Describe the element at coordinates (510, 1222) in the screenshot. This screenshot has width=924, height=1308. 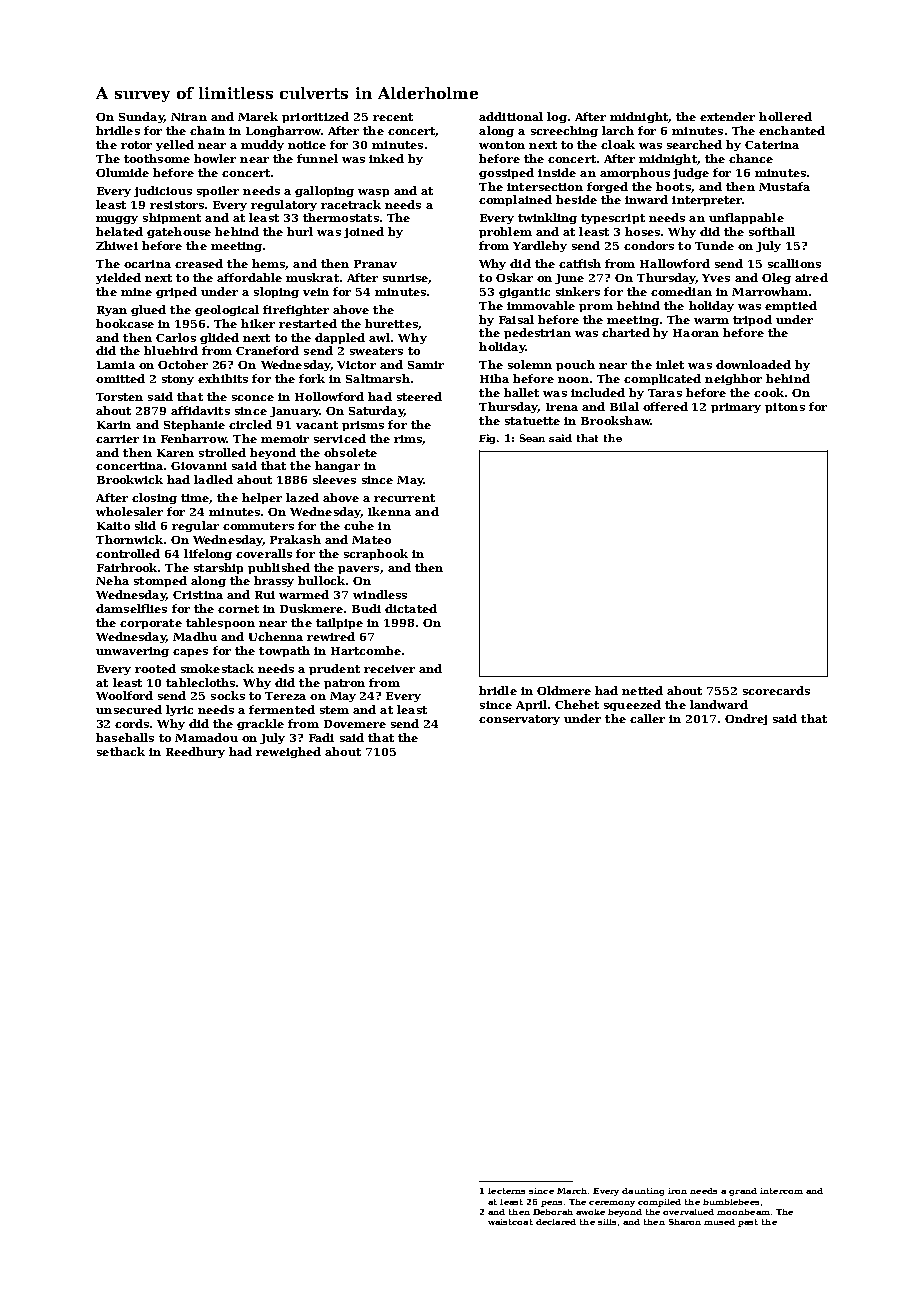
I see `waistcoat` at that location.
